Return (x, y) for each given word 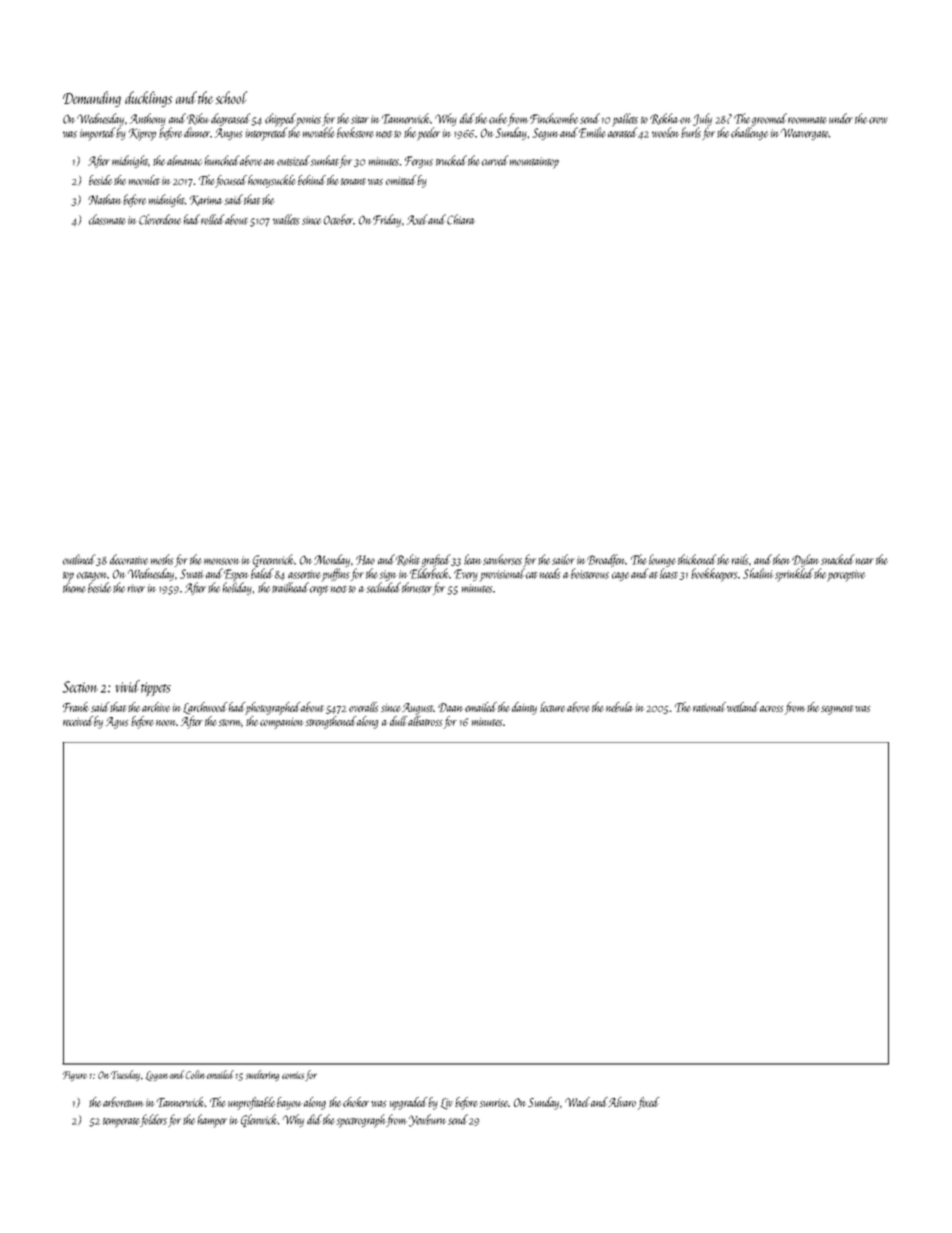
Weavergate (805, 134)
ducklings (148, 99)
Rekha (664, 119)
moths (162, 559)
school (231, 97)
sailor (563, 559)
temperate (121, 1123)
